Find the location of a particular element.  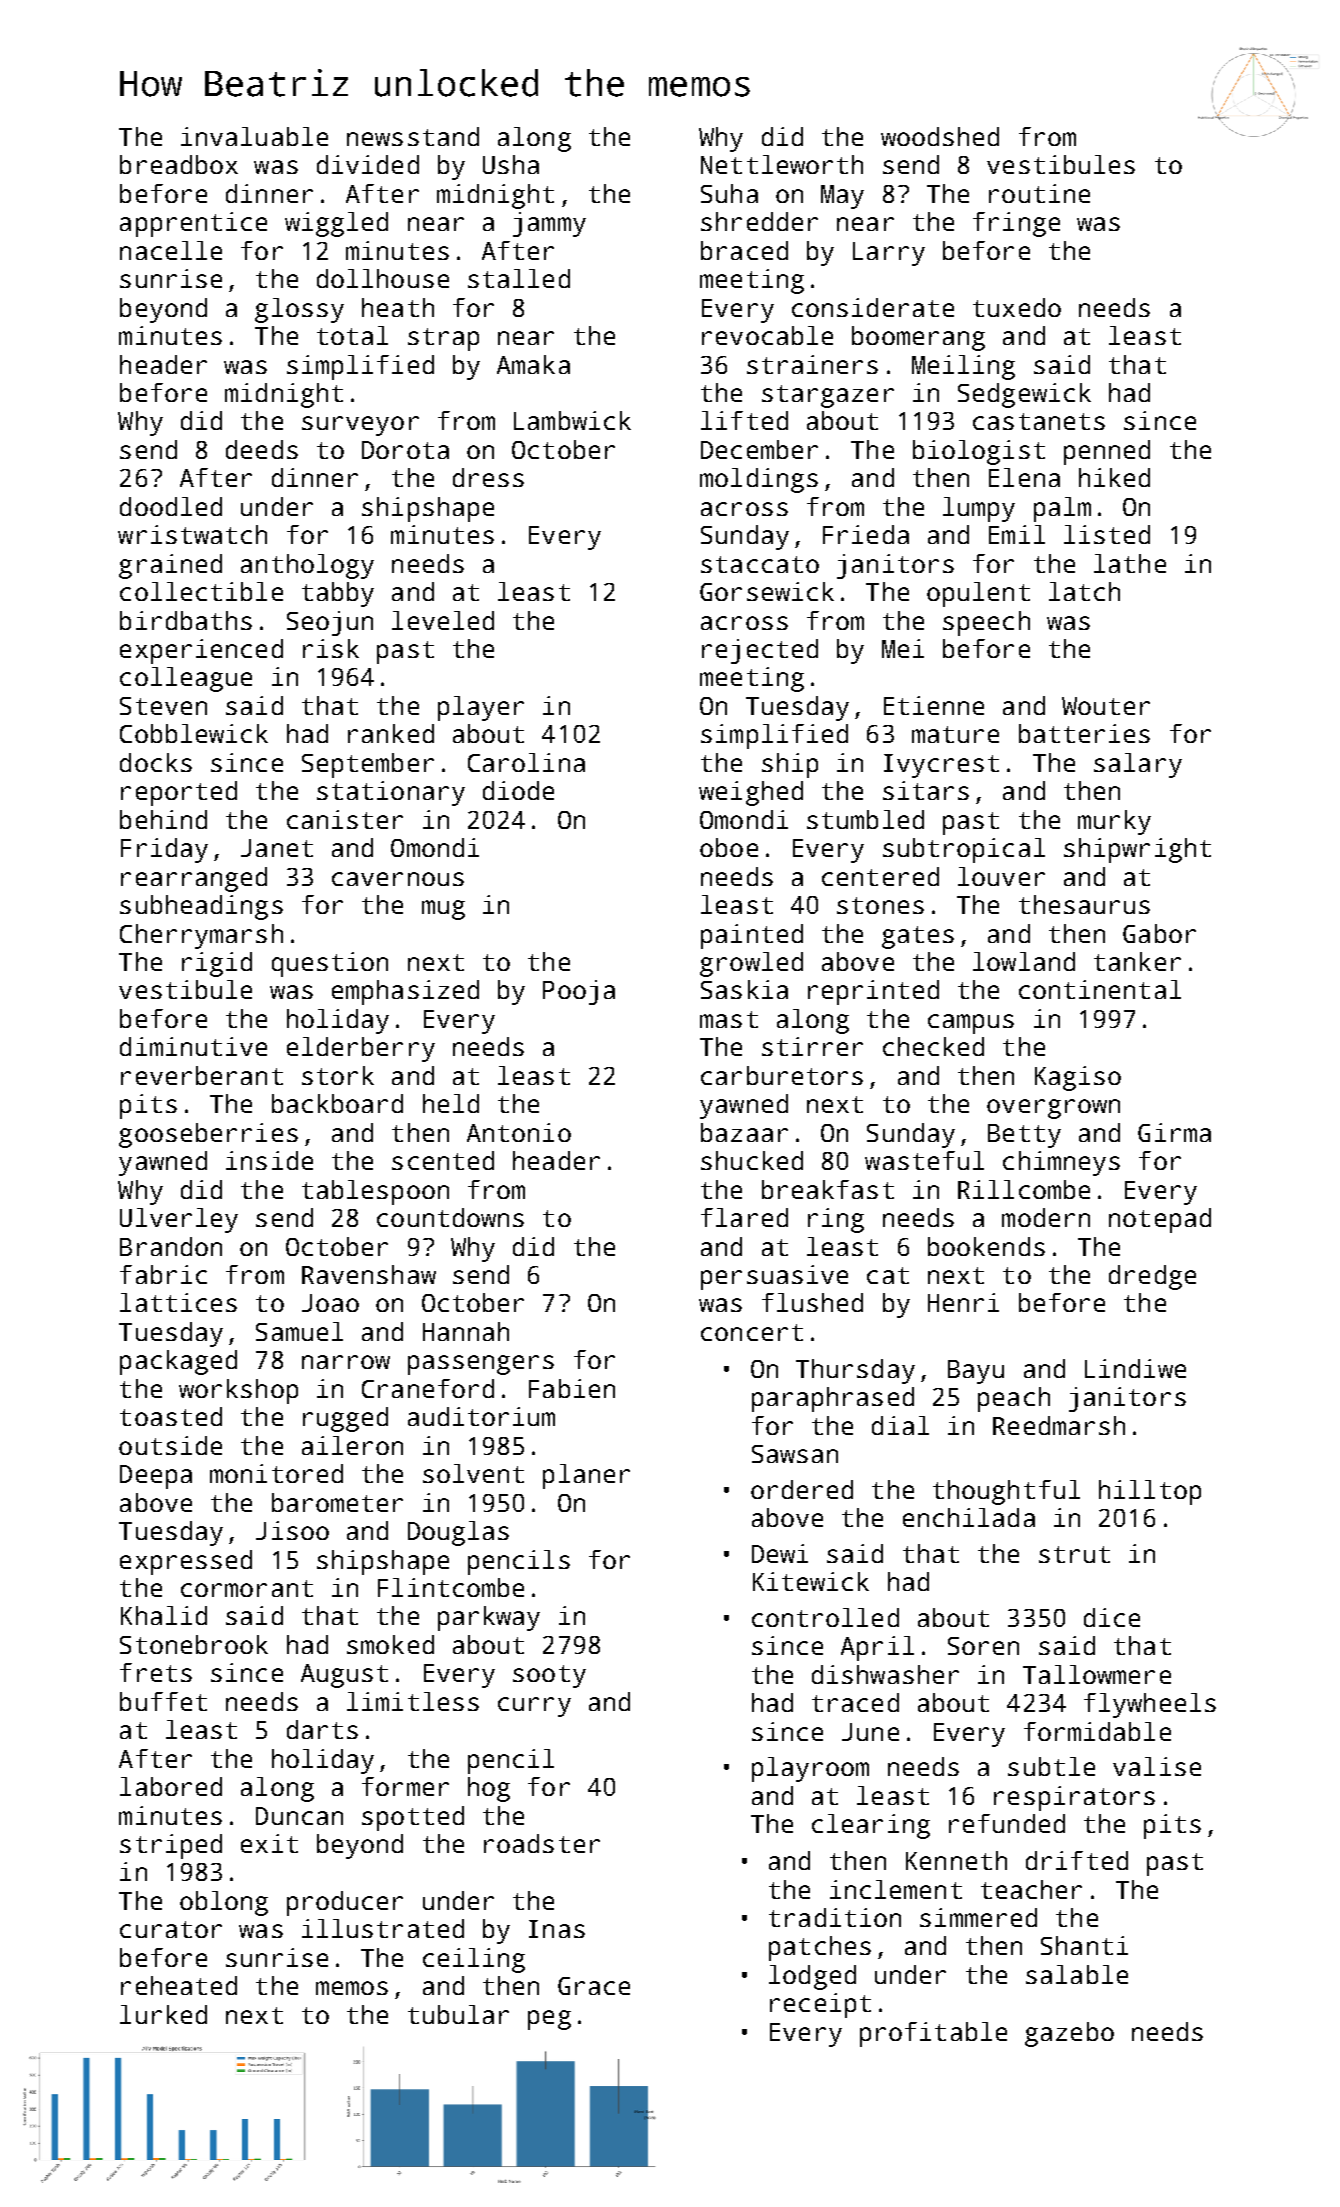

Nettleworth is located at coordinates (782, 164).
